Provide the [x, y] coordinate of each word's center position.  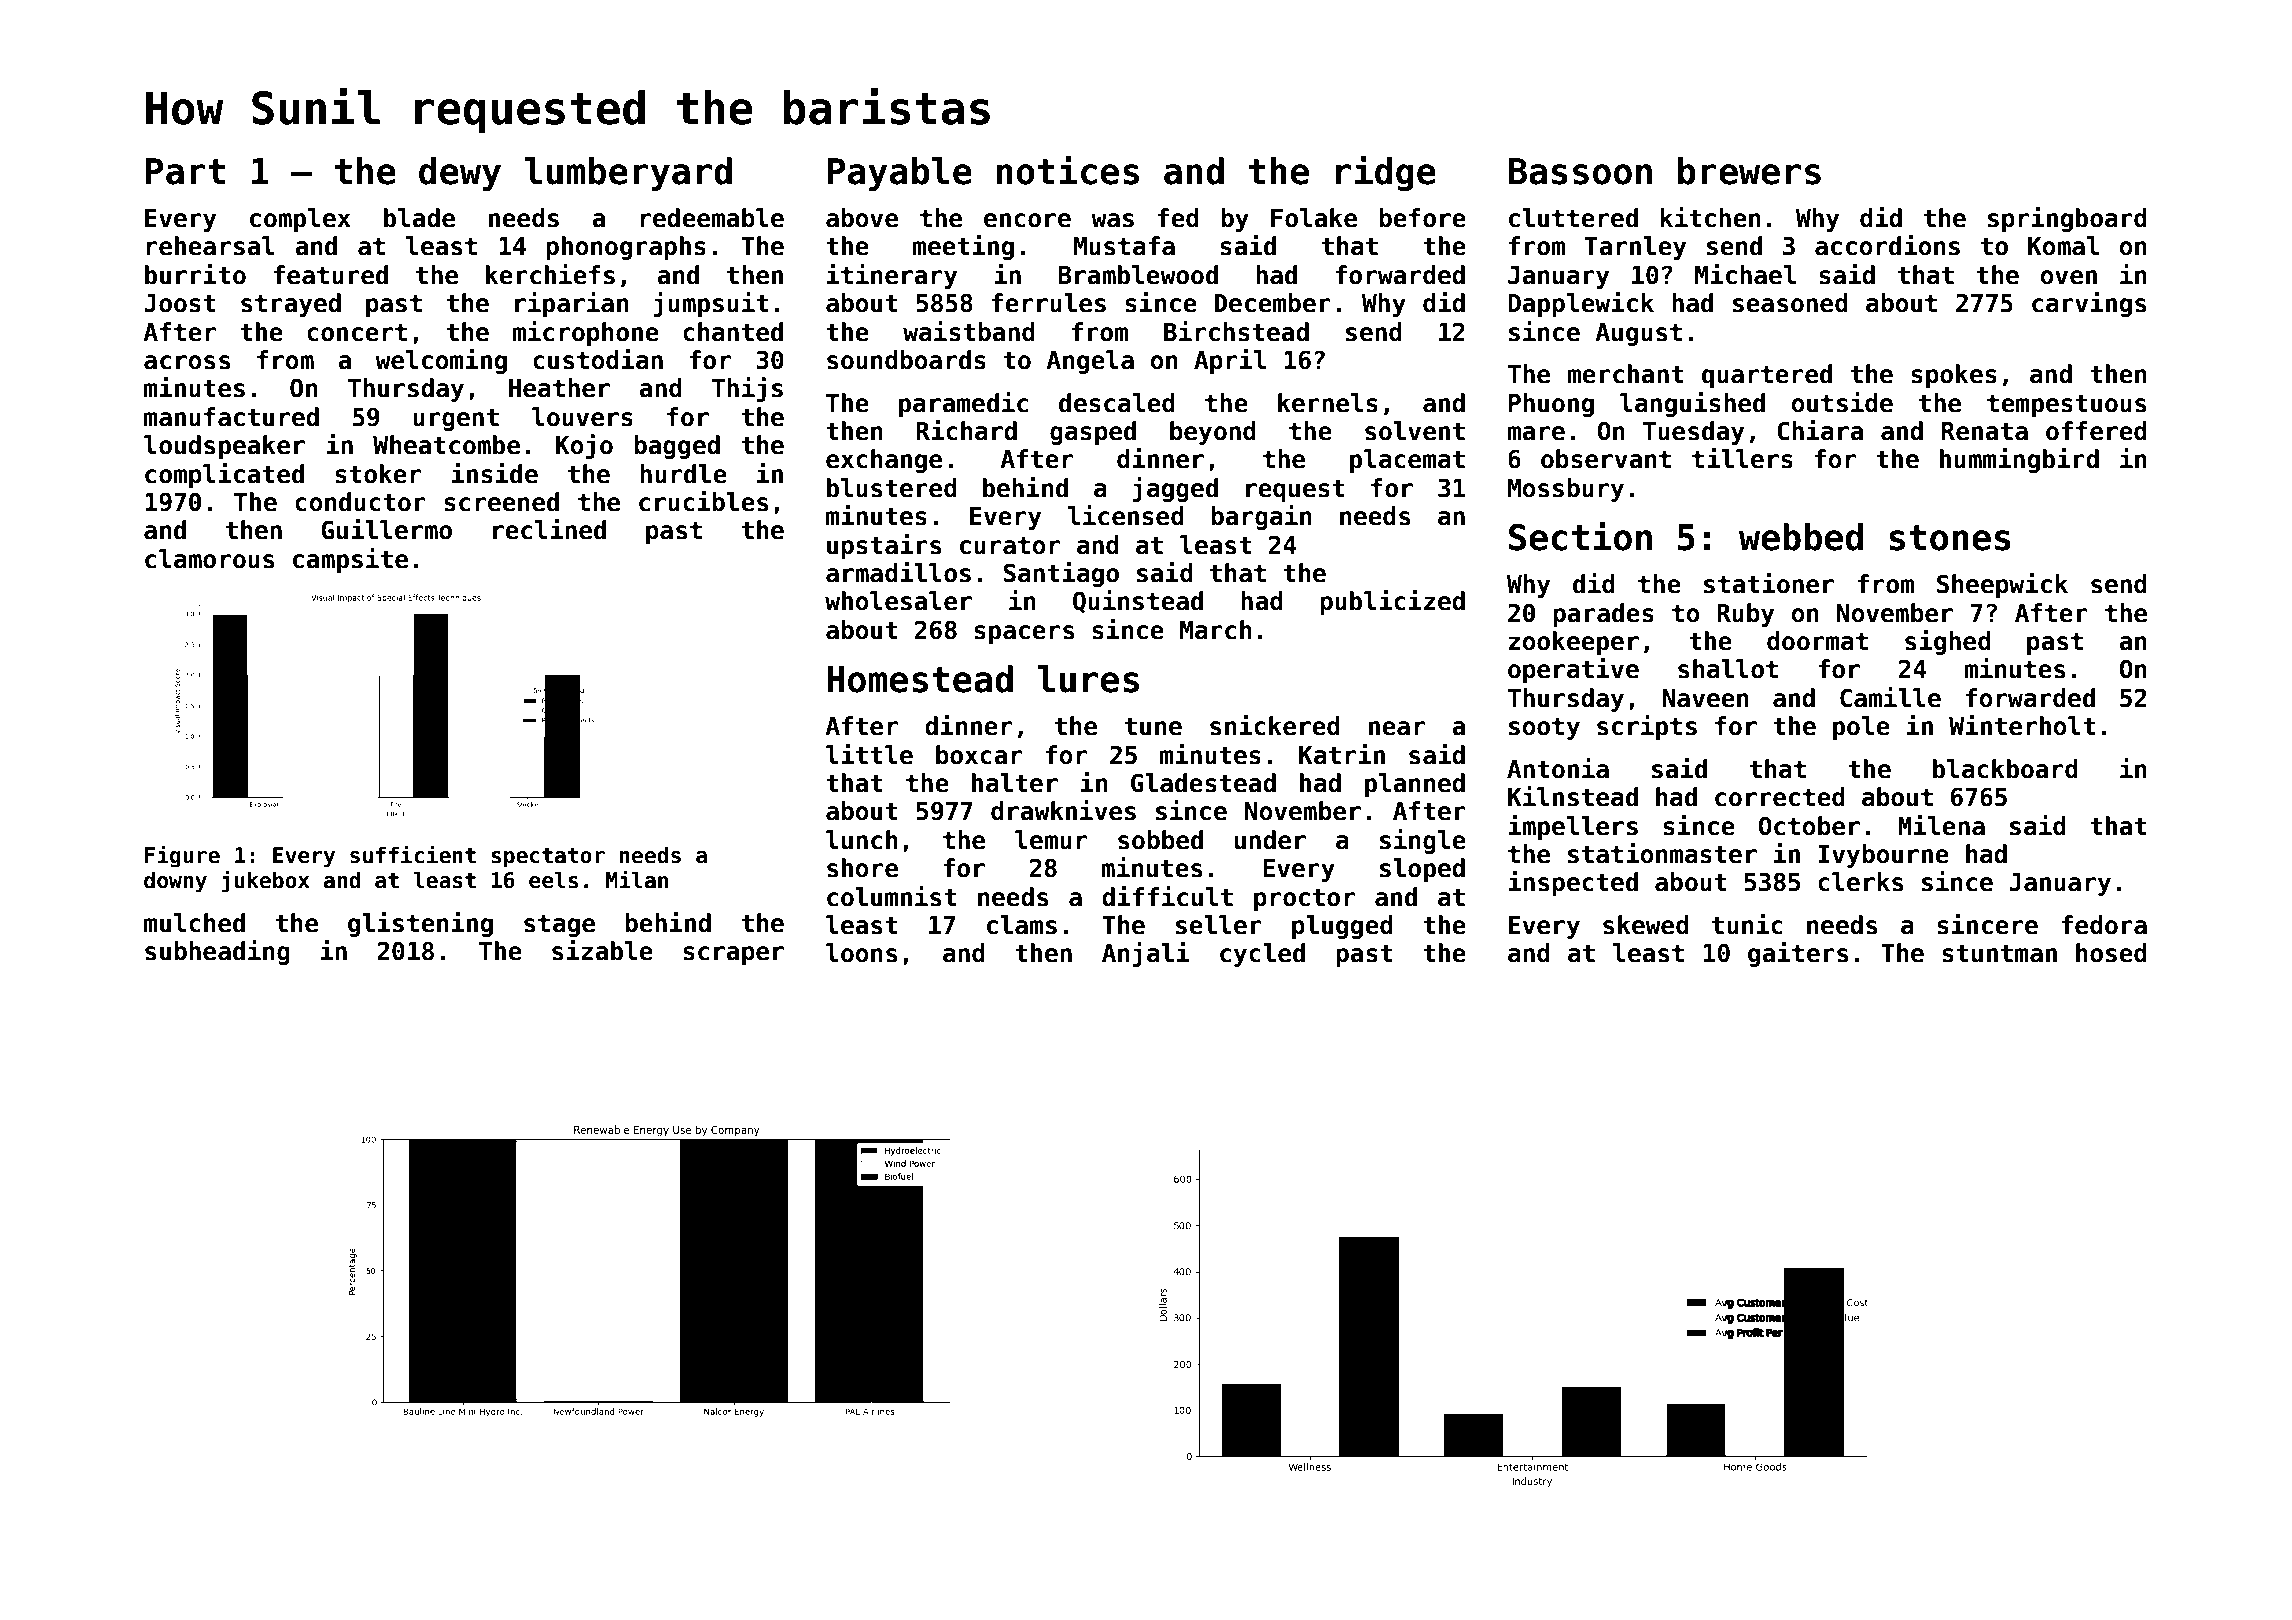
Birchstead [1236, 331]
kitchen [1710, 217]
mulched [194, 923]
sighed [1948, 642]
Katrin [1342, 754]
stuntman [1999, 953]
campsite [350, 560]
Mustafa [1124, 246]
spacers [1024, 634]
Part [185, 171]
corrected [1780, 797]
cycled [1262, 955]
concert [357, 332]
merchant [1626, 374]
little [869, 754]
